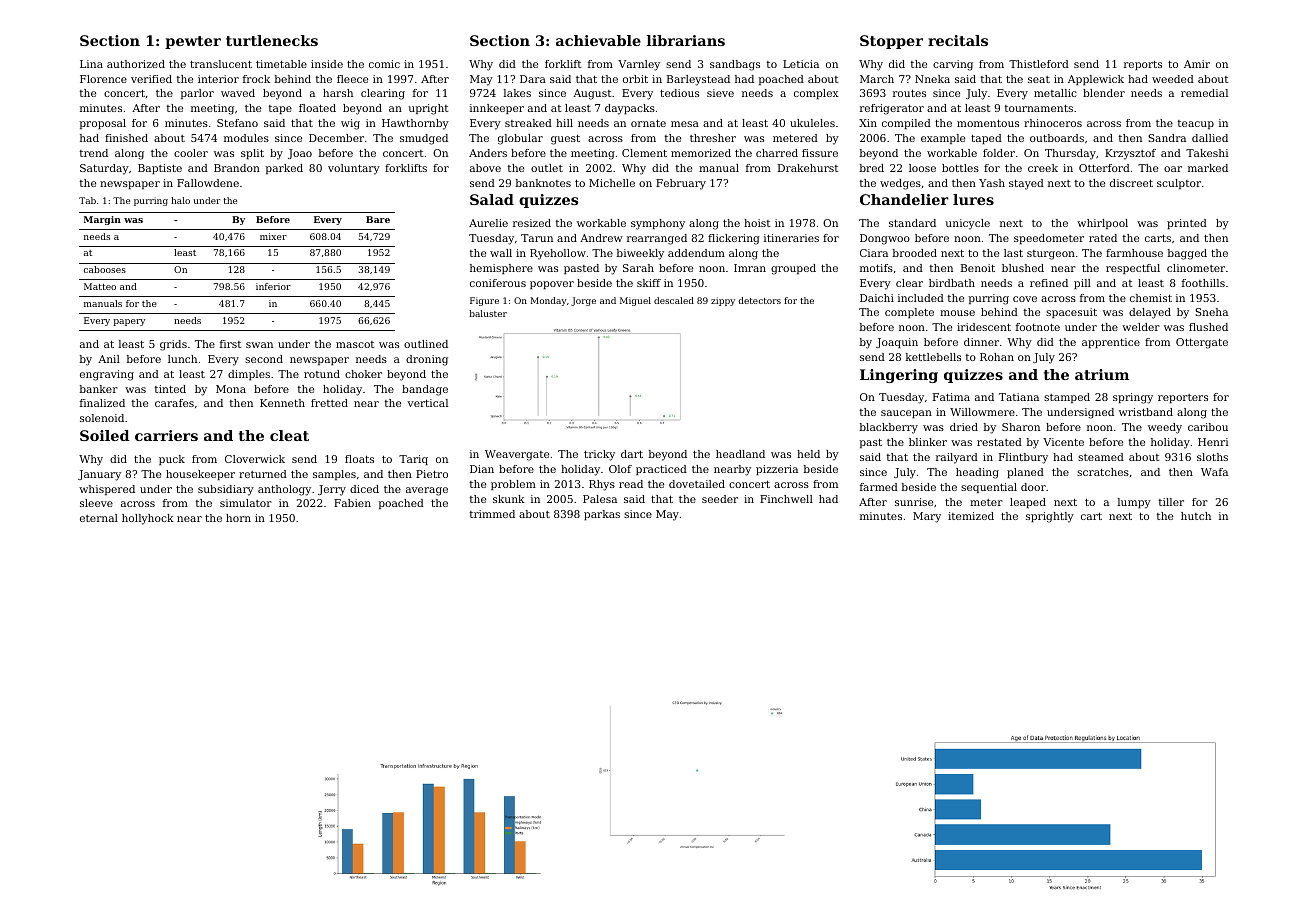 The height and width of the image is (924, 1308). I want to click on Palesa, so click(600, 499).
